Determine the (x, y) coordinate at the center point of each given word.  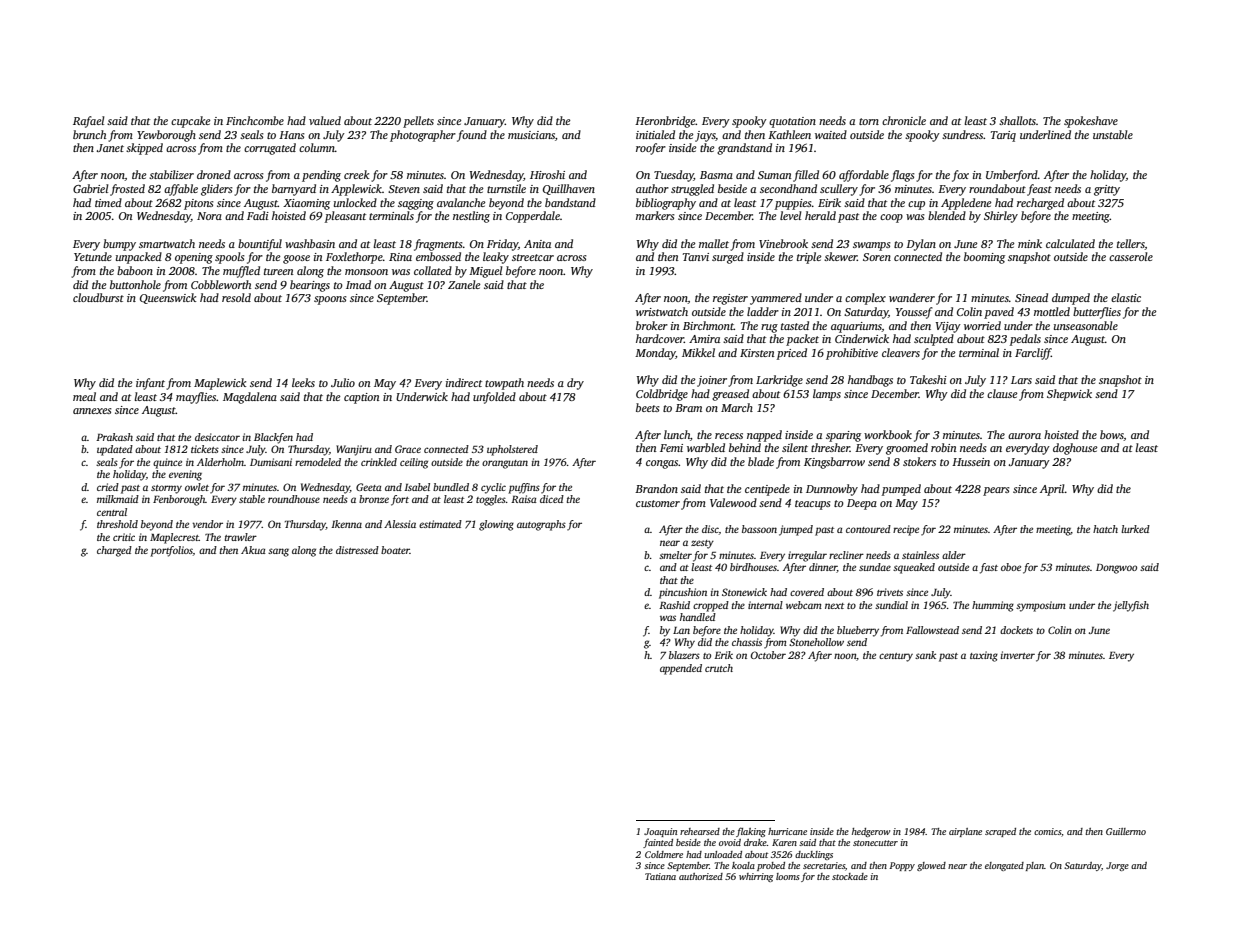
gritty (1107, 190)
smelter (675, 555)
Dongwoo (1116, 569)
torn (869, 121)
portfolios (171, 551)
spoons (330, 300)
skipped (144, 149)
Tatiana (660, 876)
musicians (531, 135)
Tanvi (696, 257)
